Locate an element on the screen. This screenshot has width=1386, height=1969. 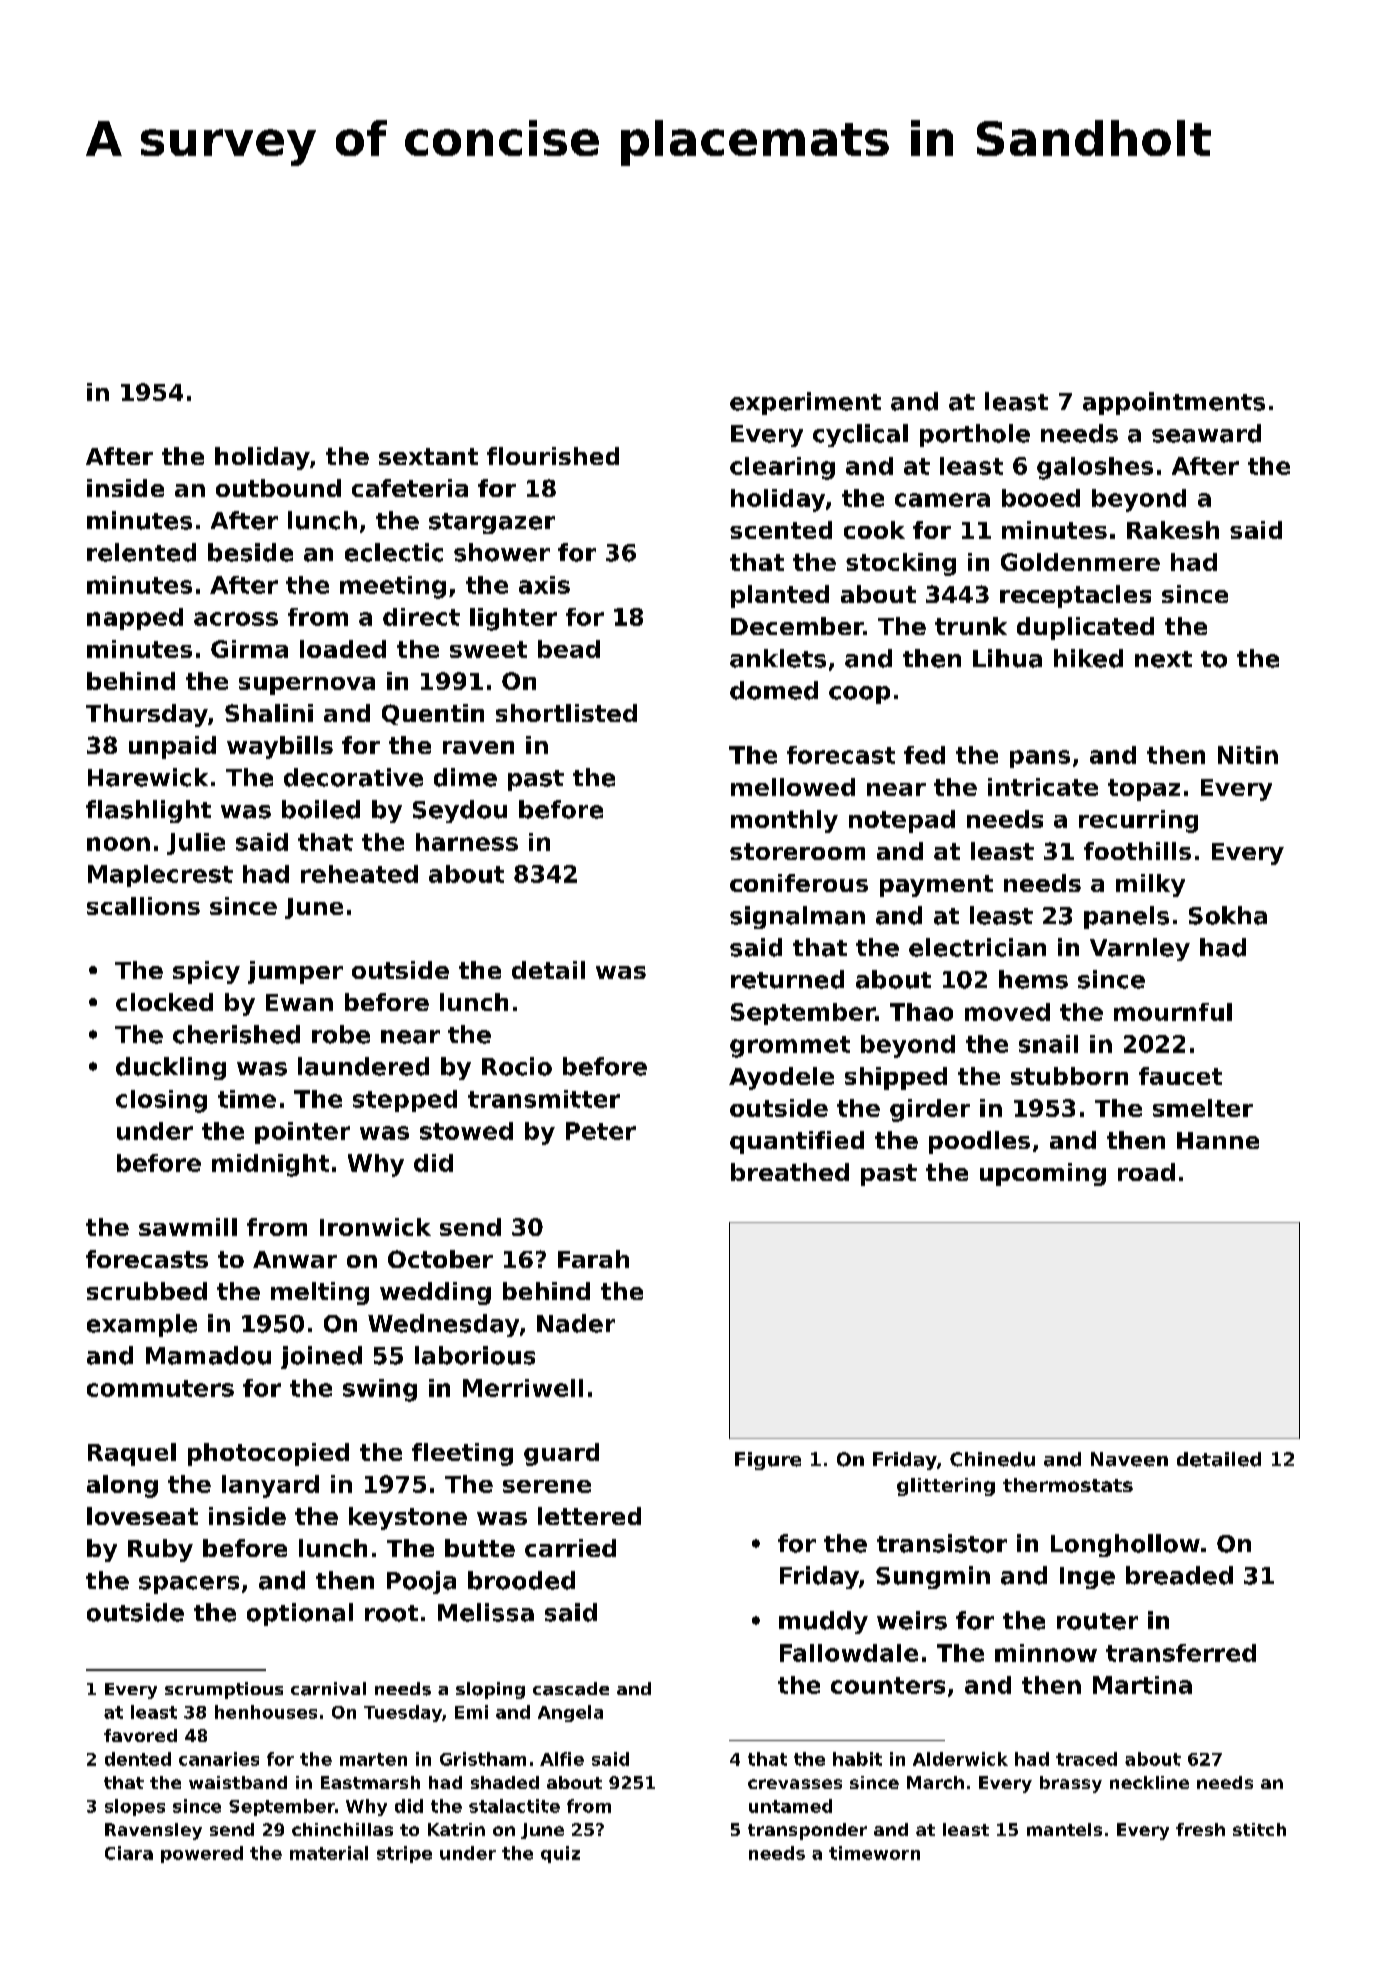
Hanne is located at coordinates (1218, 1140).
